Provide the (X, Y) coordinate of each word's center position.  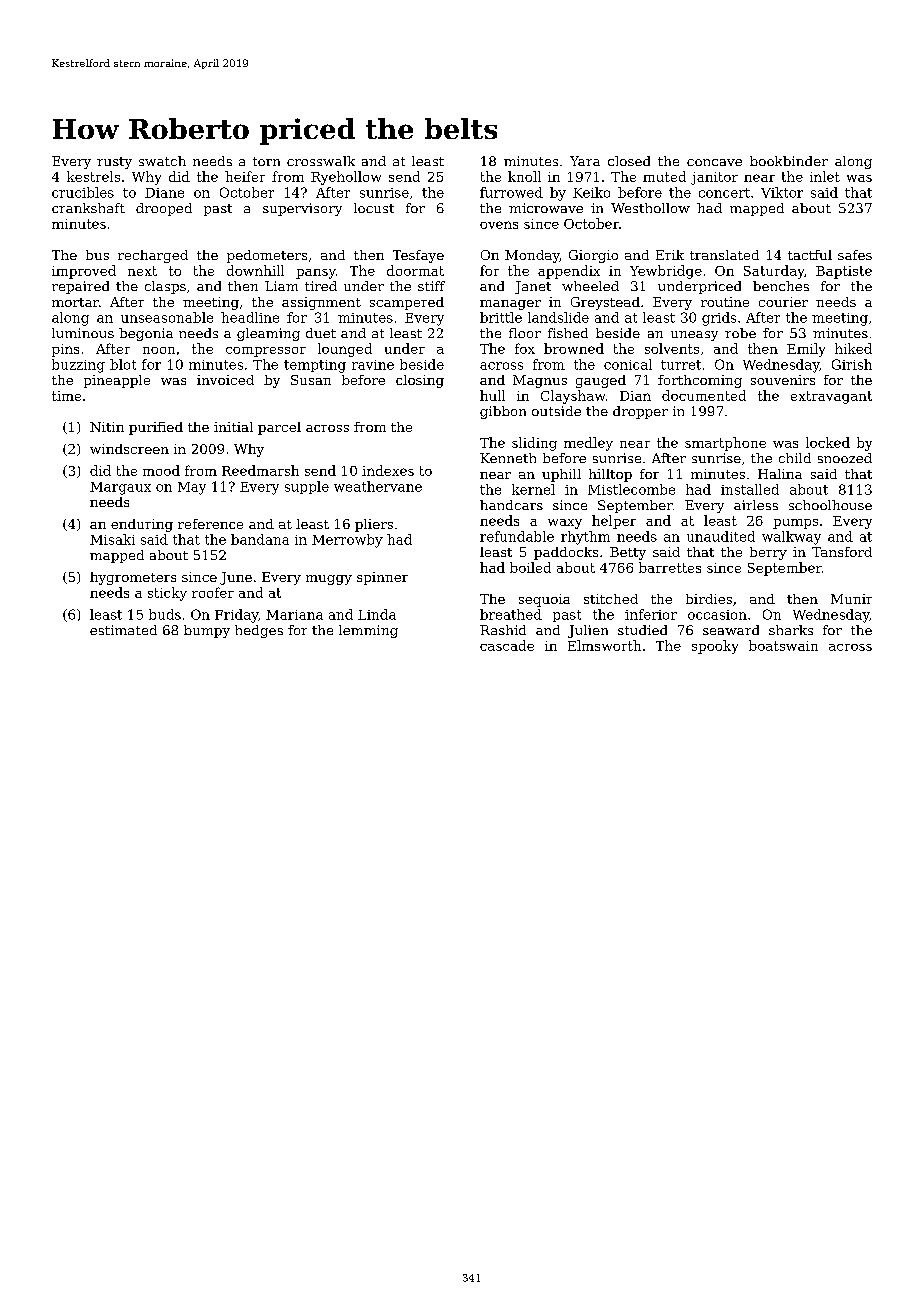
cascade (507, 645)
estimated (123, 630)
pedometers (267, 256)
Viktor (782, 192)
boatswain (783, 645)
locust (374, 208)
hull (492, 395)
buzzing (78, 366)
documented (704, 395)
